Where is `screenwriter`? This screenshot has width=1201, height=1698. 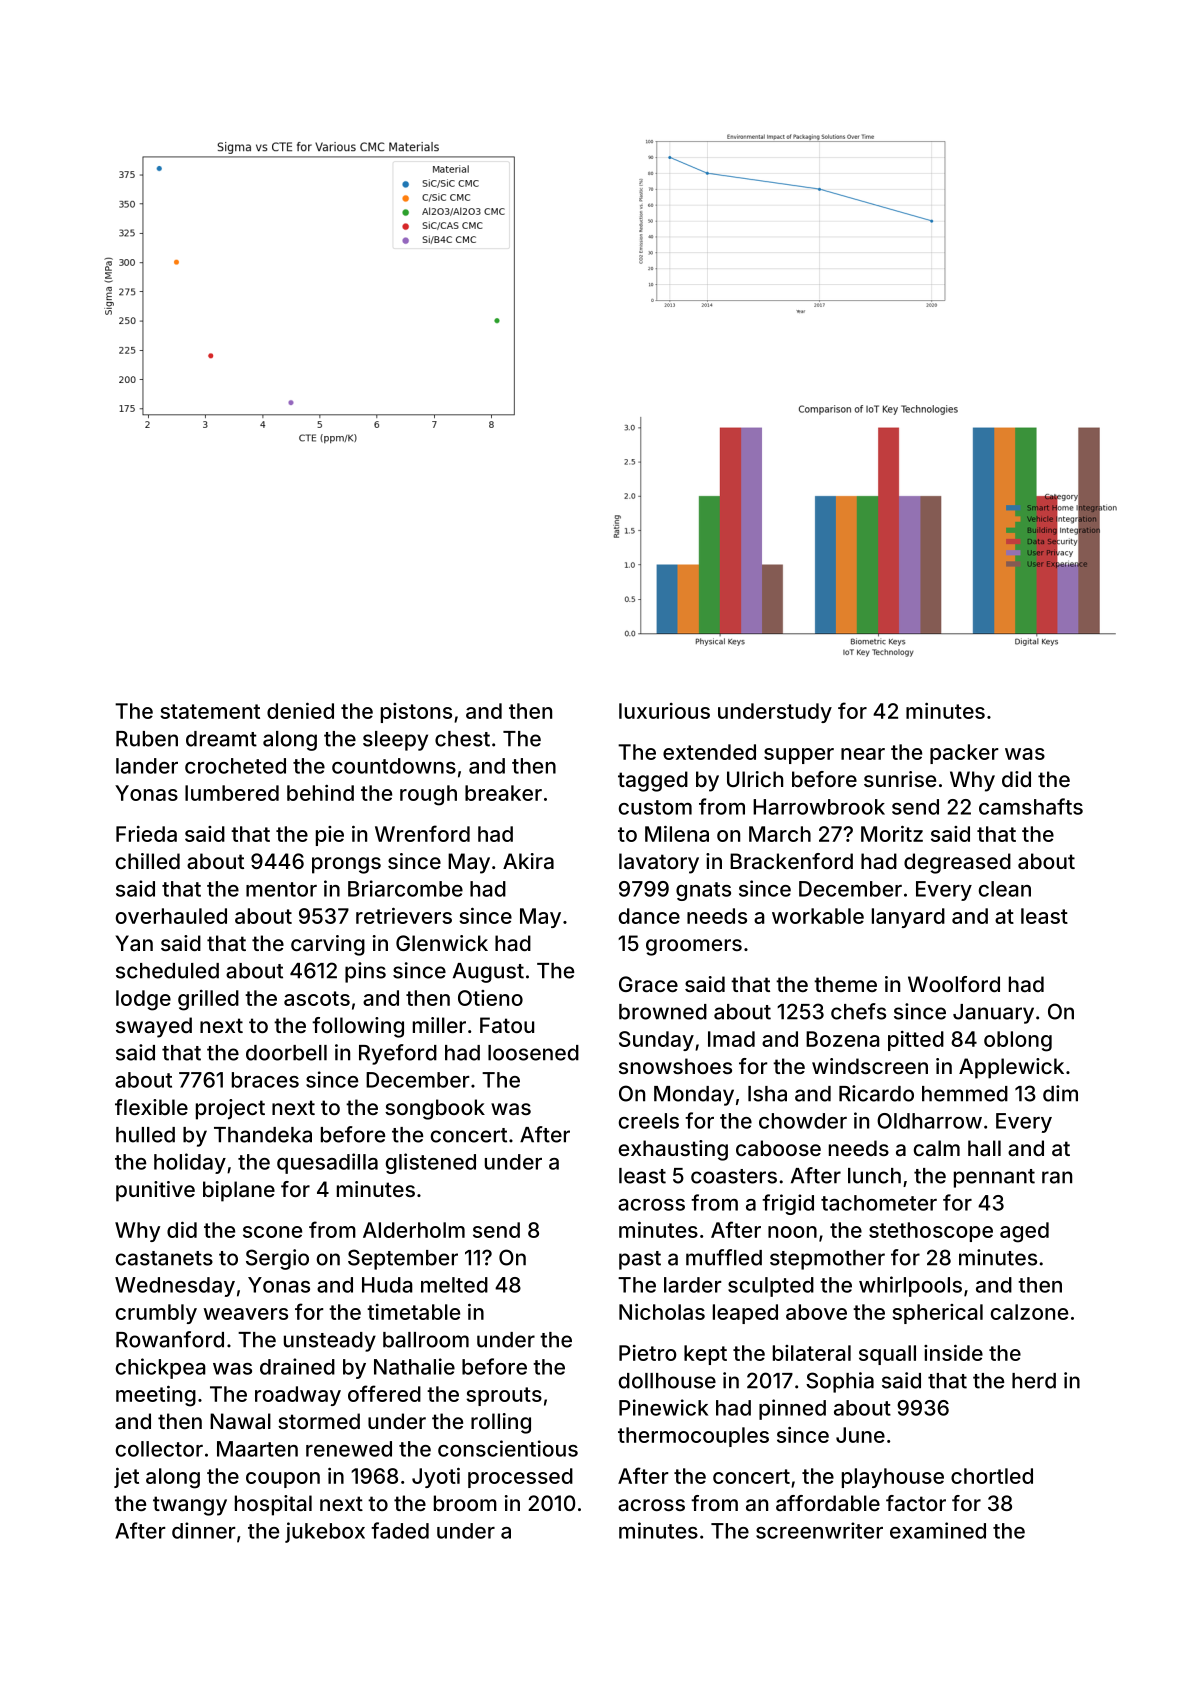
screenwriter is located at coordinates (819, 1530).
